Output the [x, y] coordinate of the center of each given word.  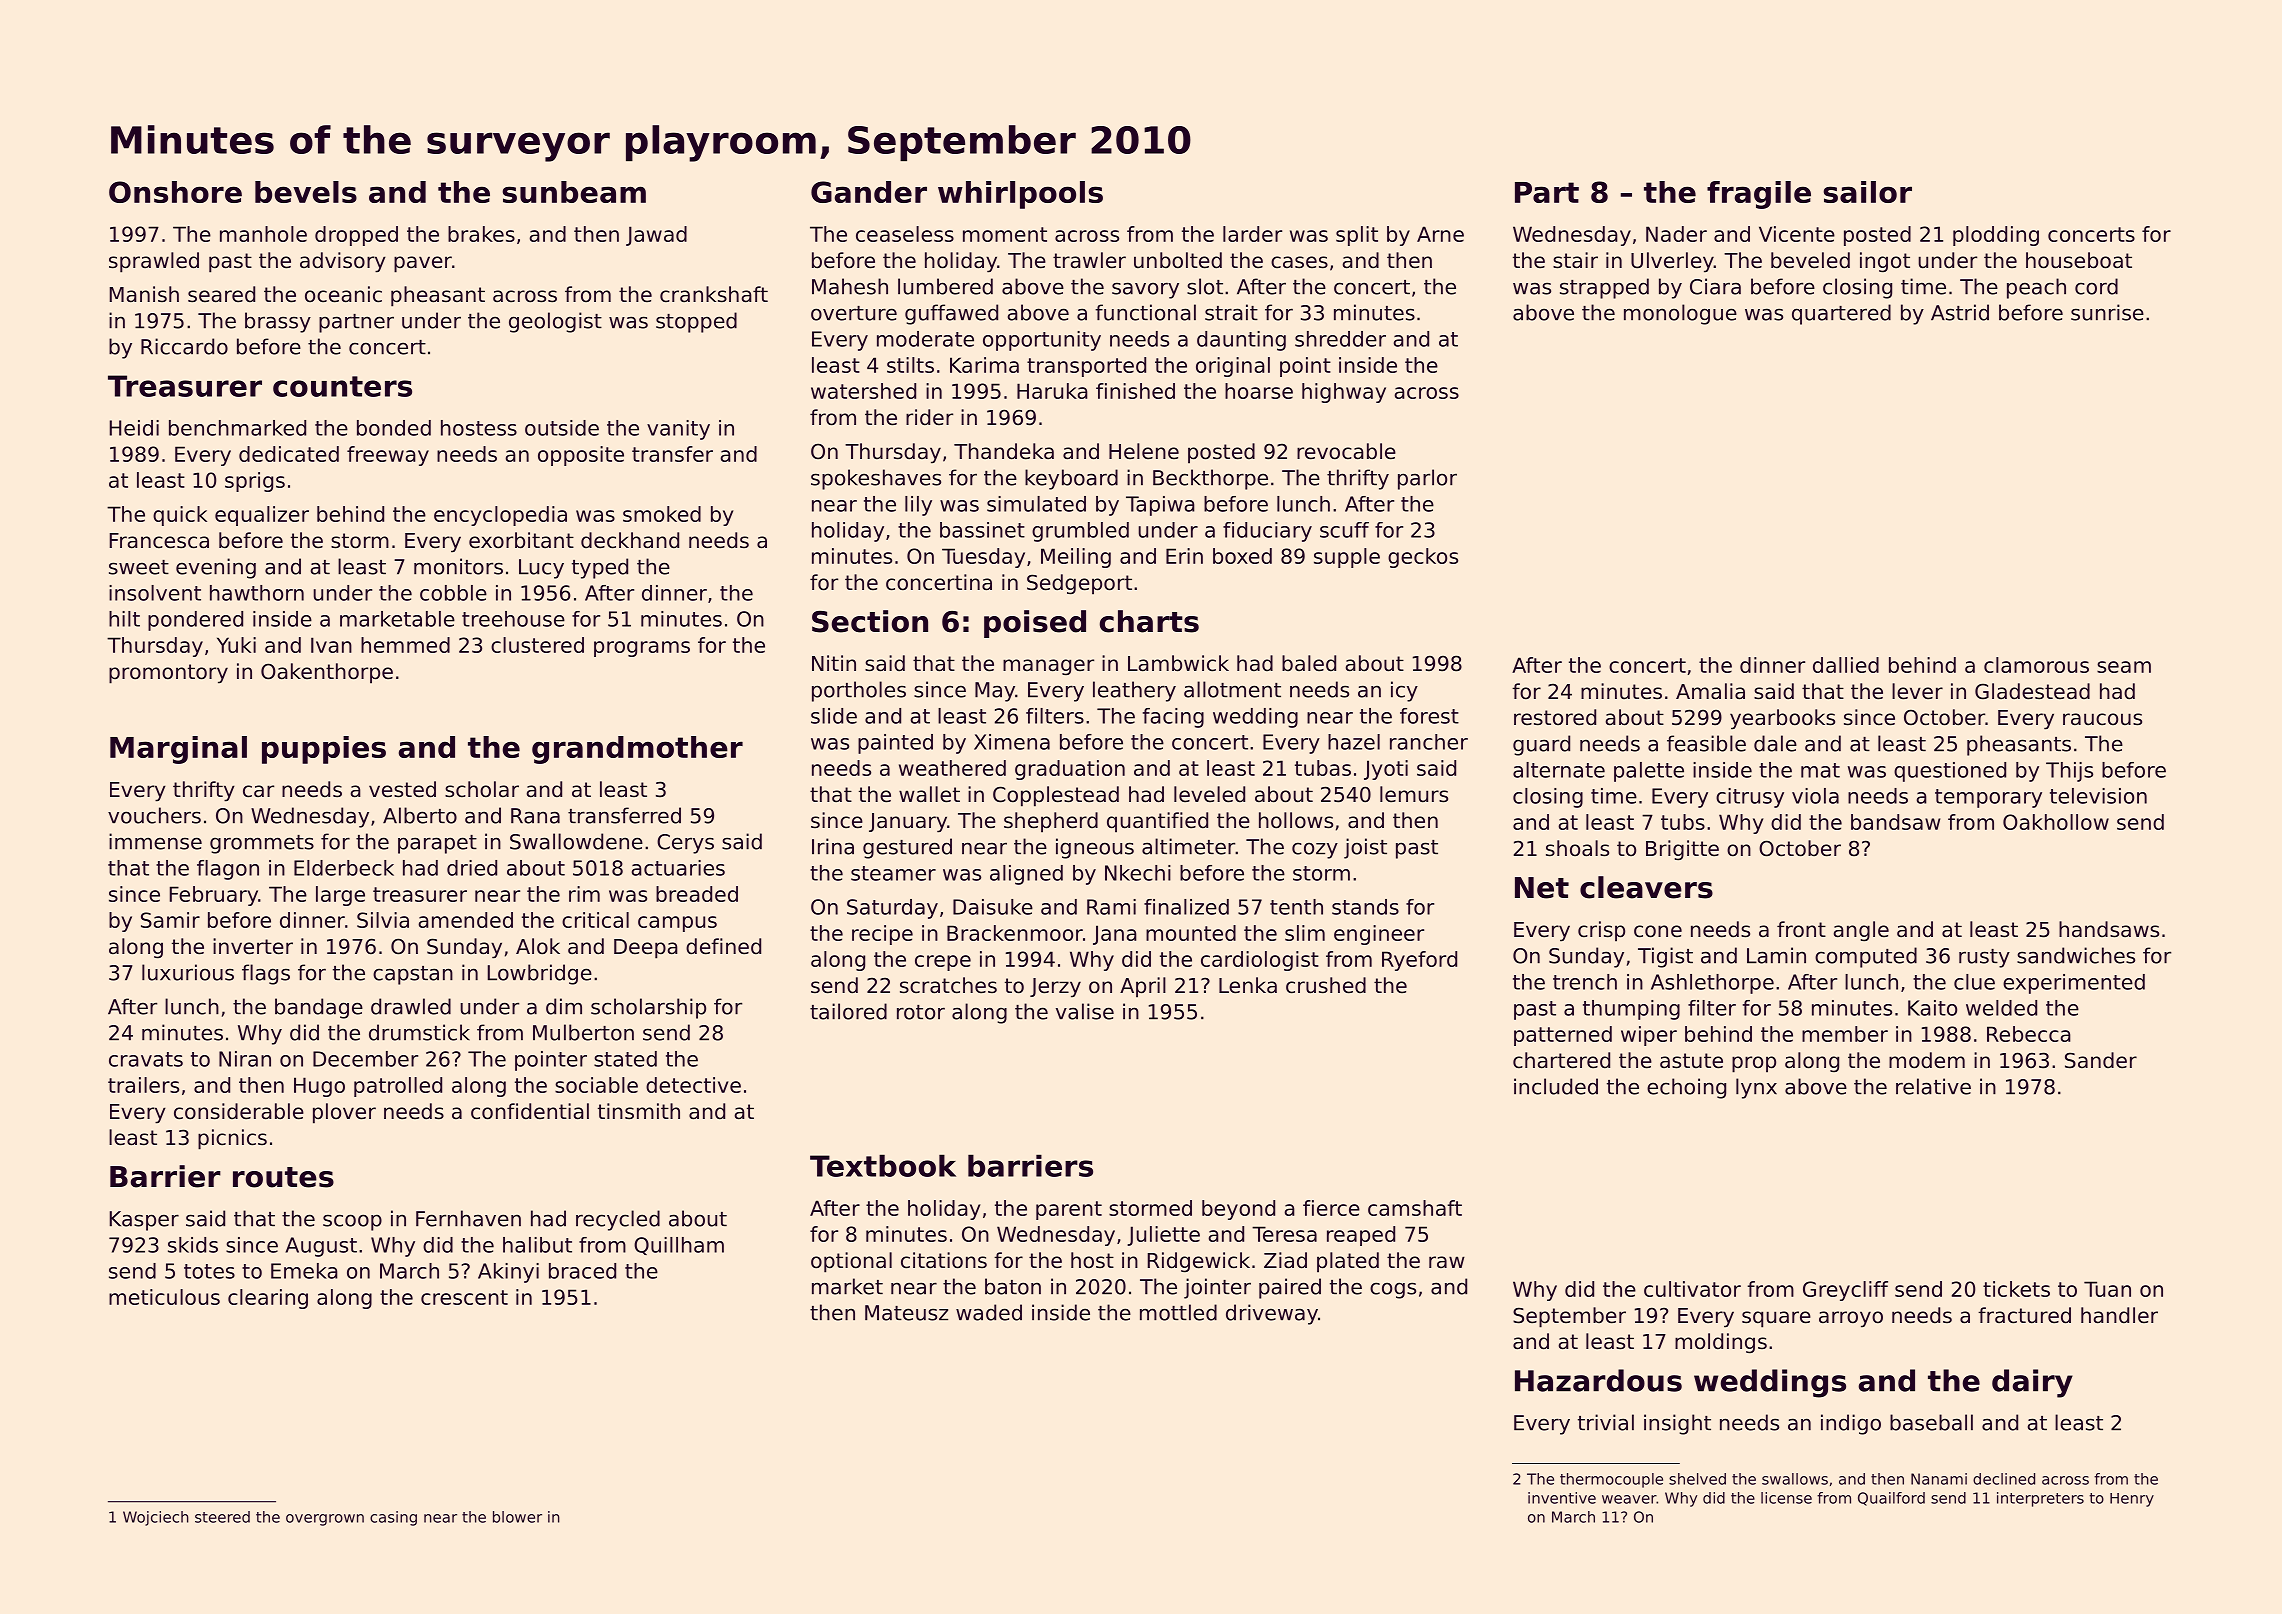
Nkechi [1138, 873]
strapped [1604, 288]
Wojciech [156, 1518]
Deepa [646, 949]
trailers [143, 1085]
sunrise [2107, 312]
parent [1069, 1210]
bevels [306, 192]
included [1556, 1086]
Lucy [541, 569]
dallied [1846, 665]
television [2098, 796]
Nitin [834, 663]
